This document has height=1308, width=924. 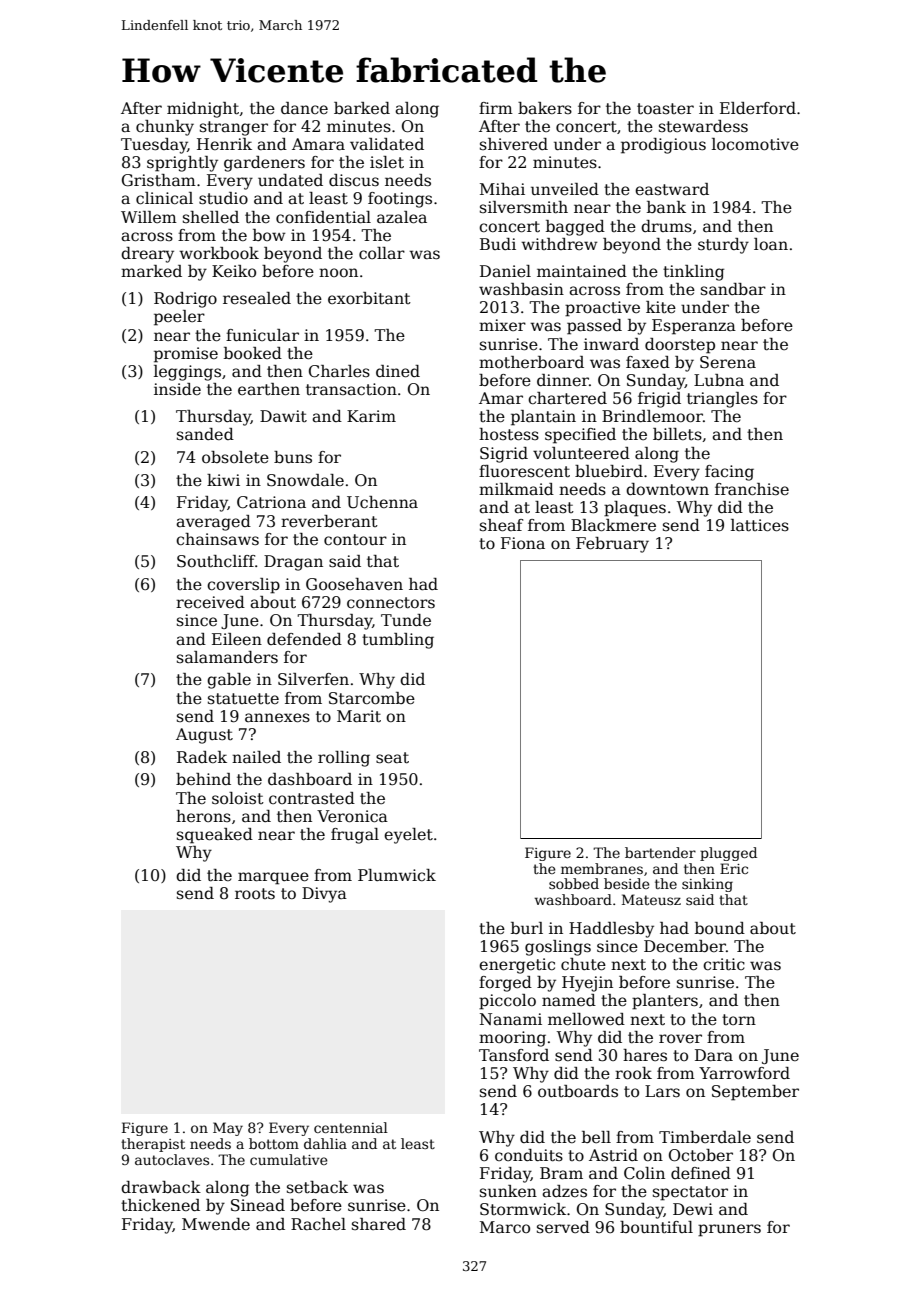 I want to click on February, so click(x=612, y=545).
